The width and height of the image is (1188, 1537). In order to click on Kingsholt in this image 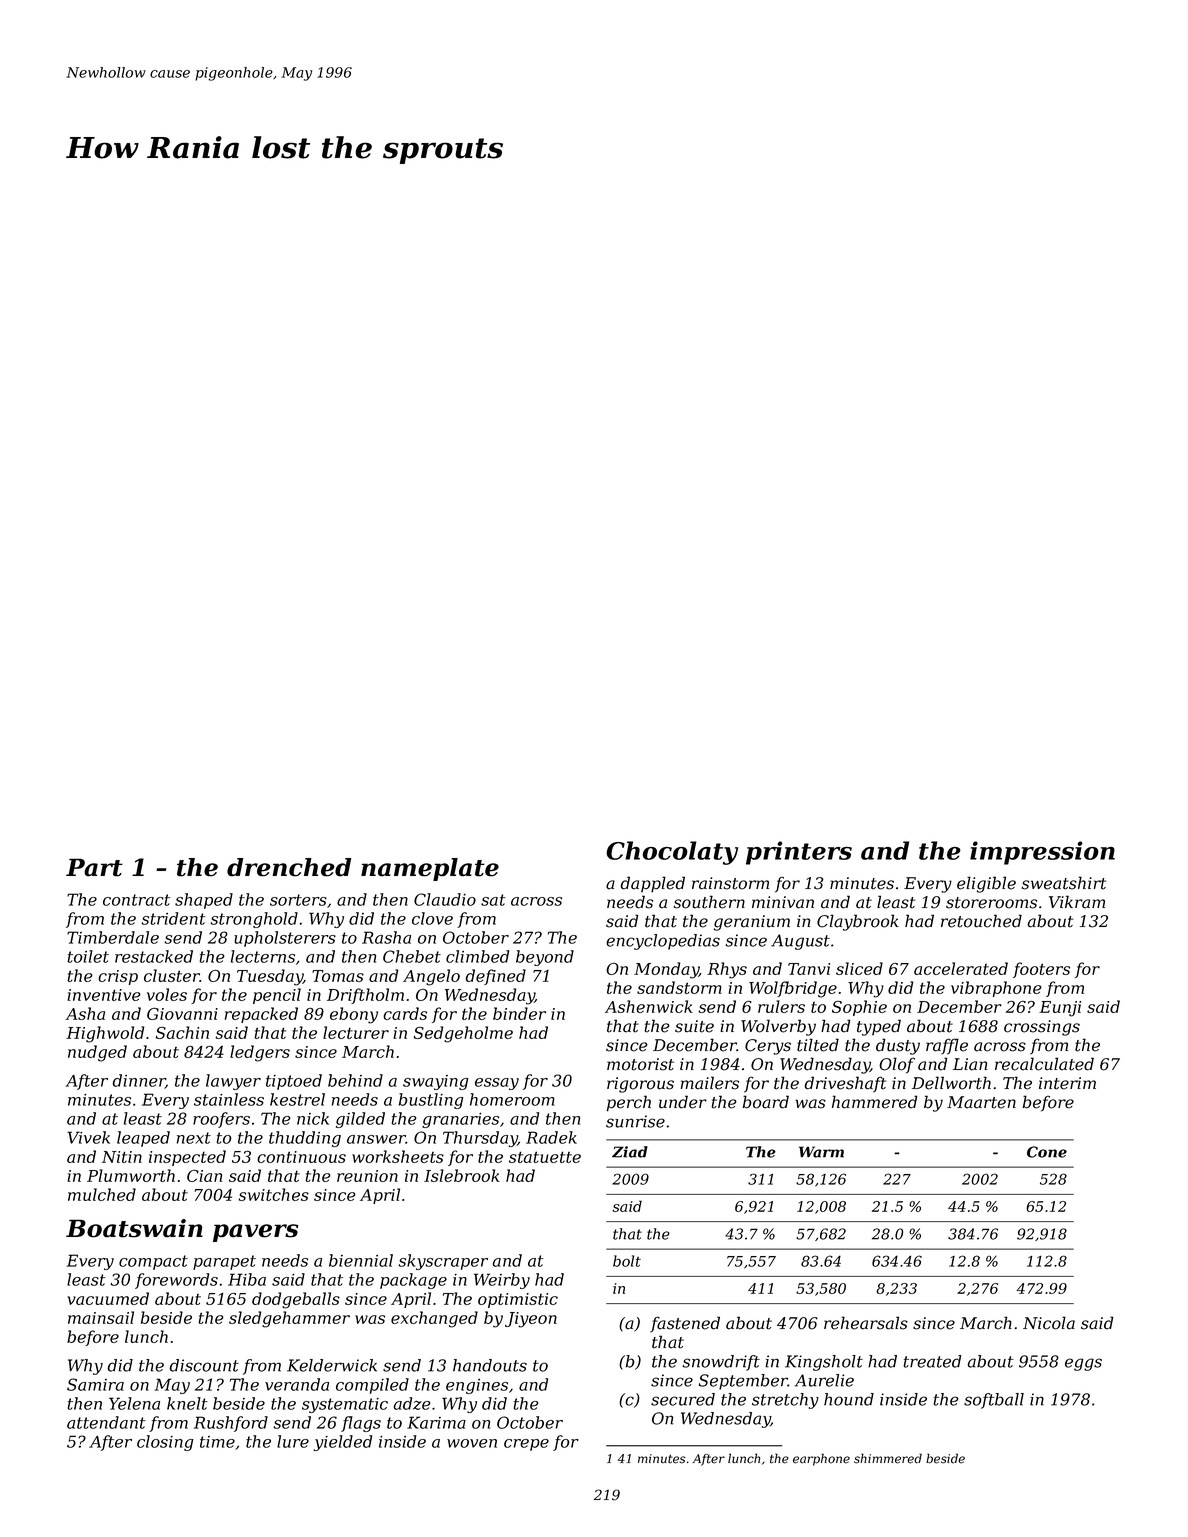, I will do `click(824, 1363)`.
